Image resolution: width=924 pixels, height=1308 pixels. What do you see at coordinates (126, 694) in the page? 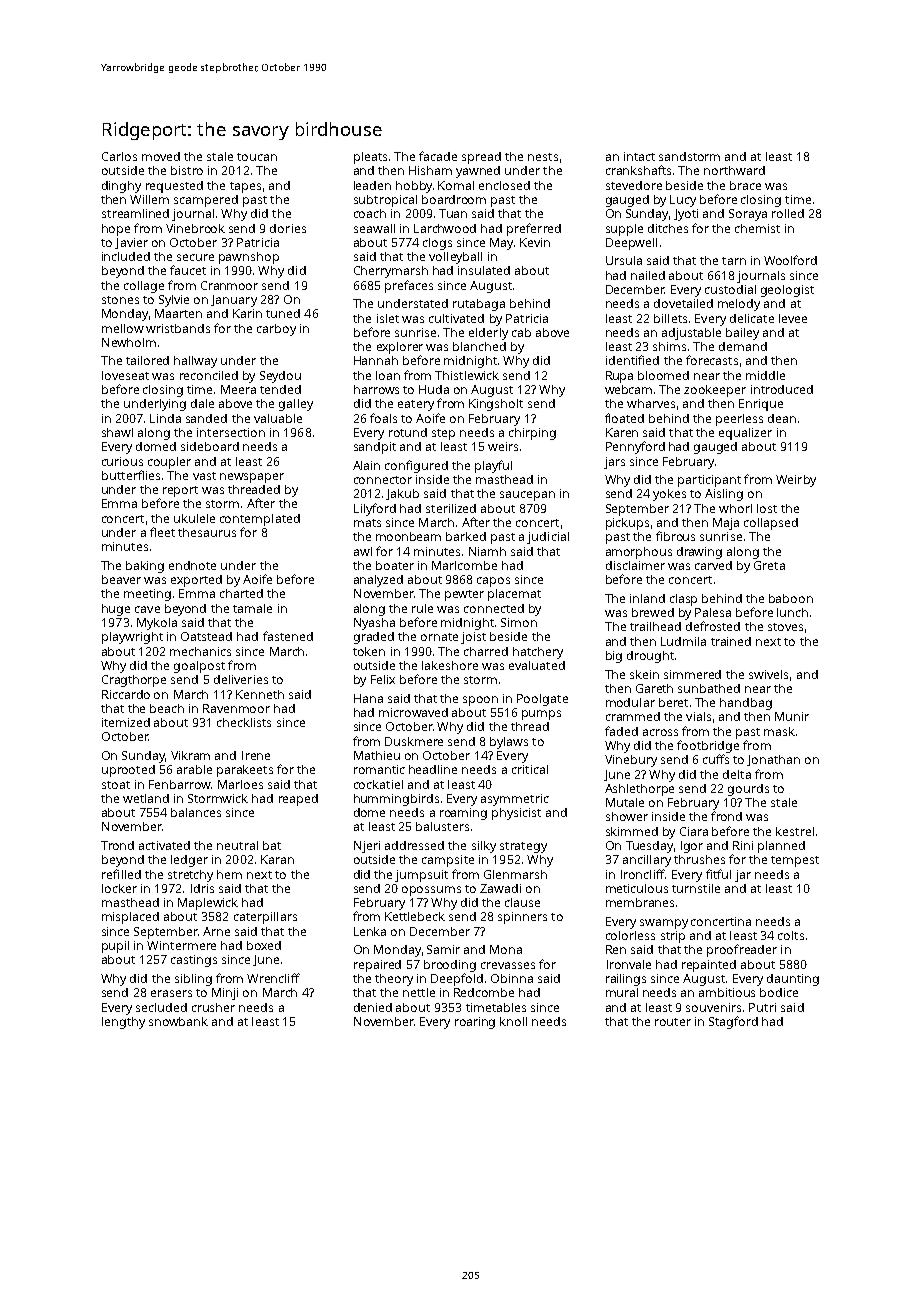
I see `Riccardo` at bounding box center [126, 694].
